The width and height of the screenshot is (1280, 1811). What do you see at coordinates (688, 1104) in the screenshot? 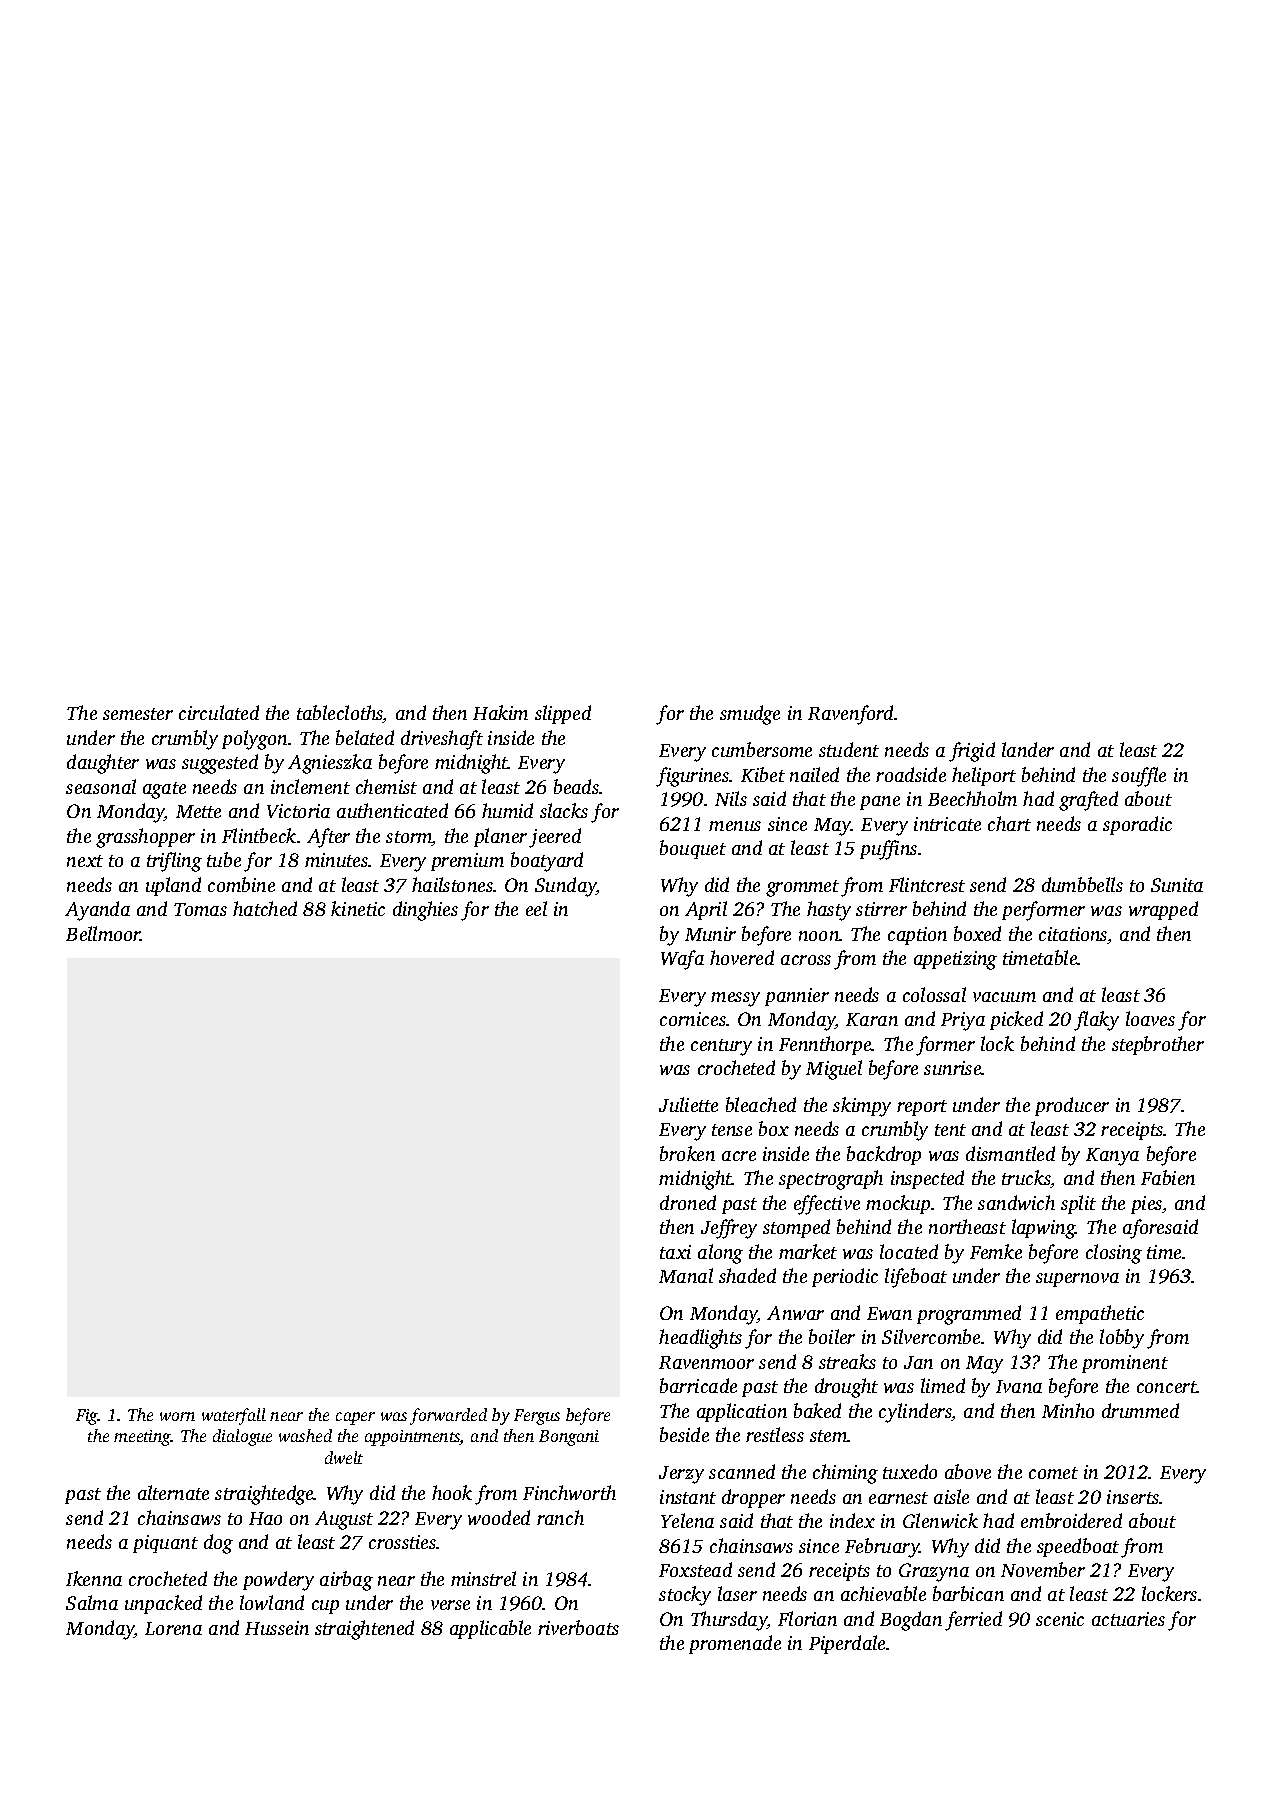
I see `Juliette` at bounding box center [688, 1104].
